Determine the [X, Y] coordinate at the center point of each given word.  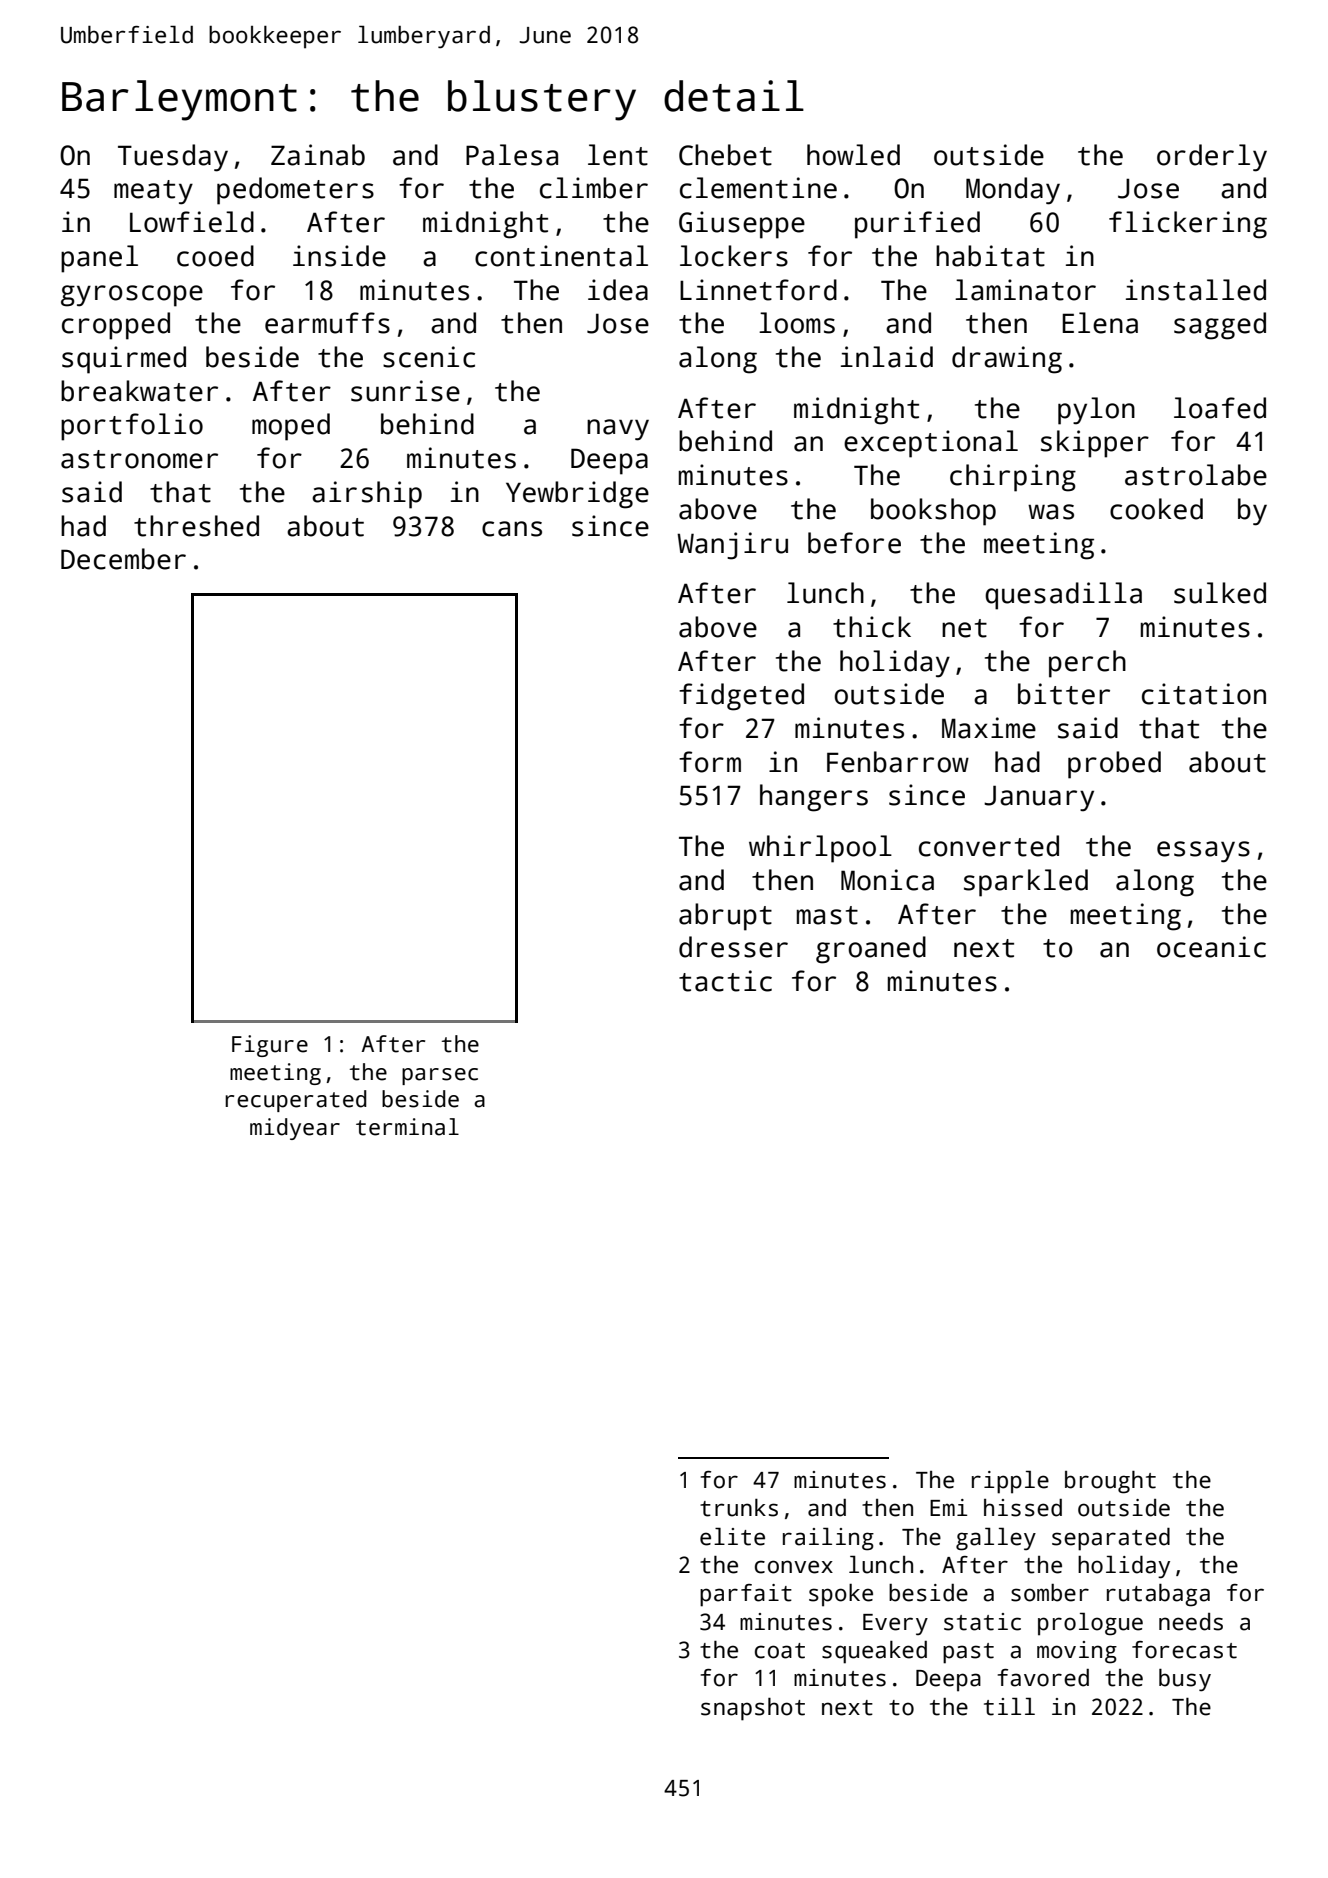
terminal [407, 1127]
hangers [814, 798]
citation [1204, 694]
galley [996, 1539]
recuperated [296, 1101]
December [123, 559]
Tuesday [173, 158]
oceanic [1211, 947]
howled [853, 155]
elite [732, 1536]
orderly [1212, 158]
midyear [295, 1129]
